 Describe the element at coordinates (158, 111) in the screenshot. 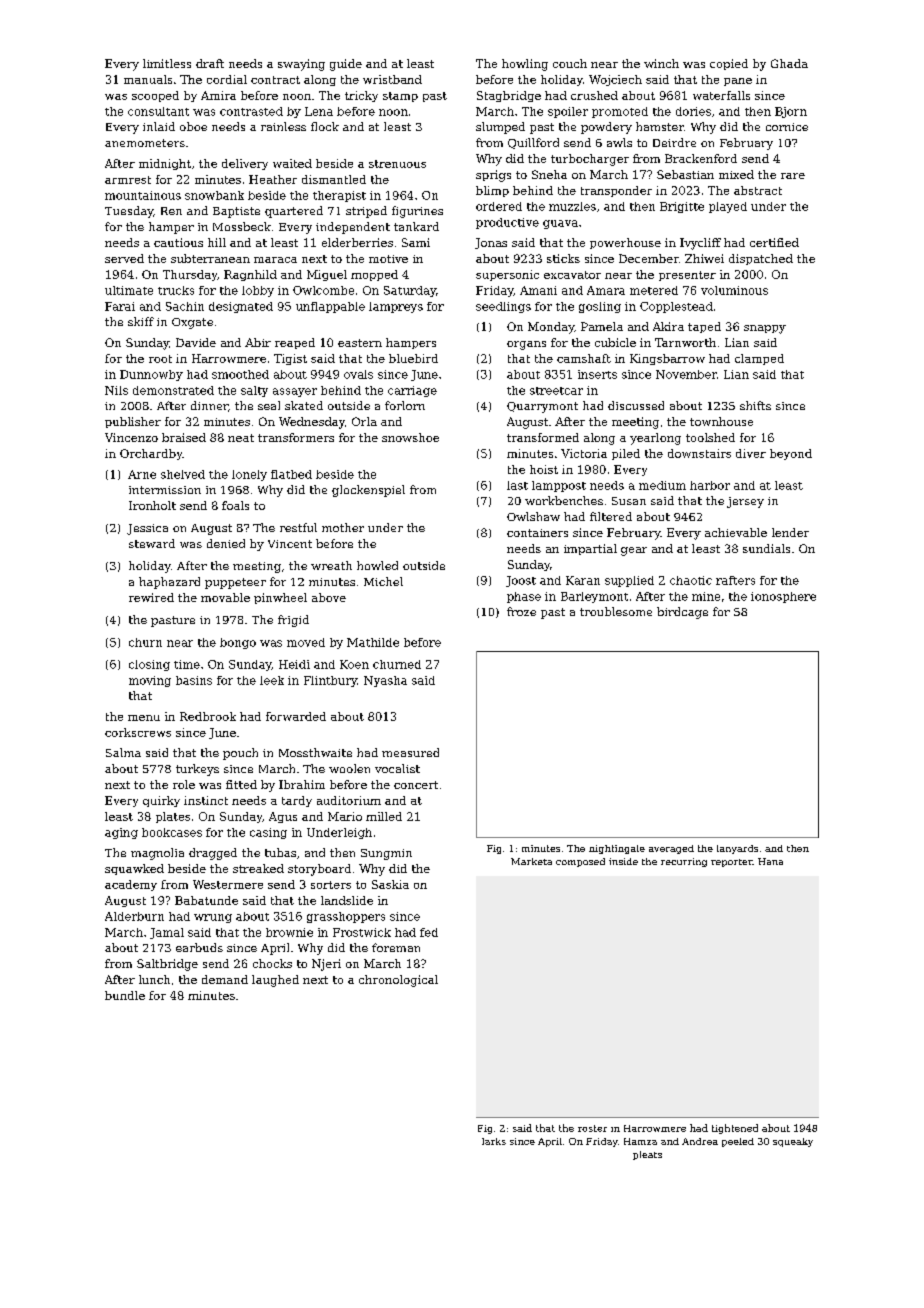

I see `consultant` at that location.
